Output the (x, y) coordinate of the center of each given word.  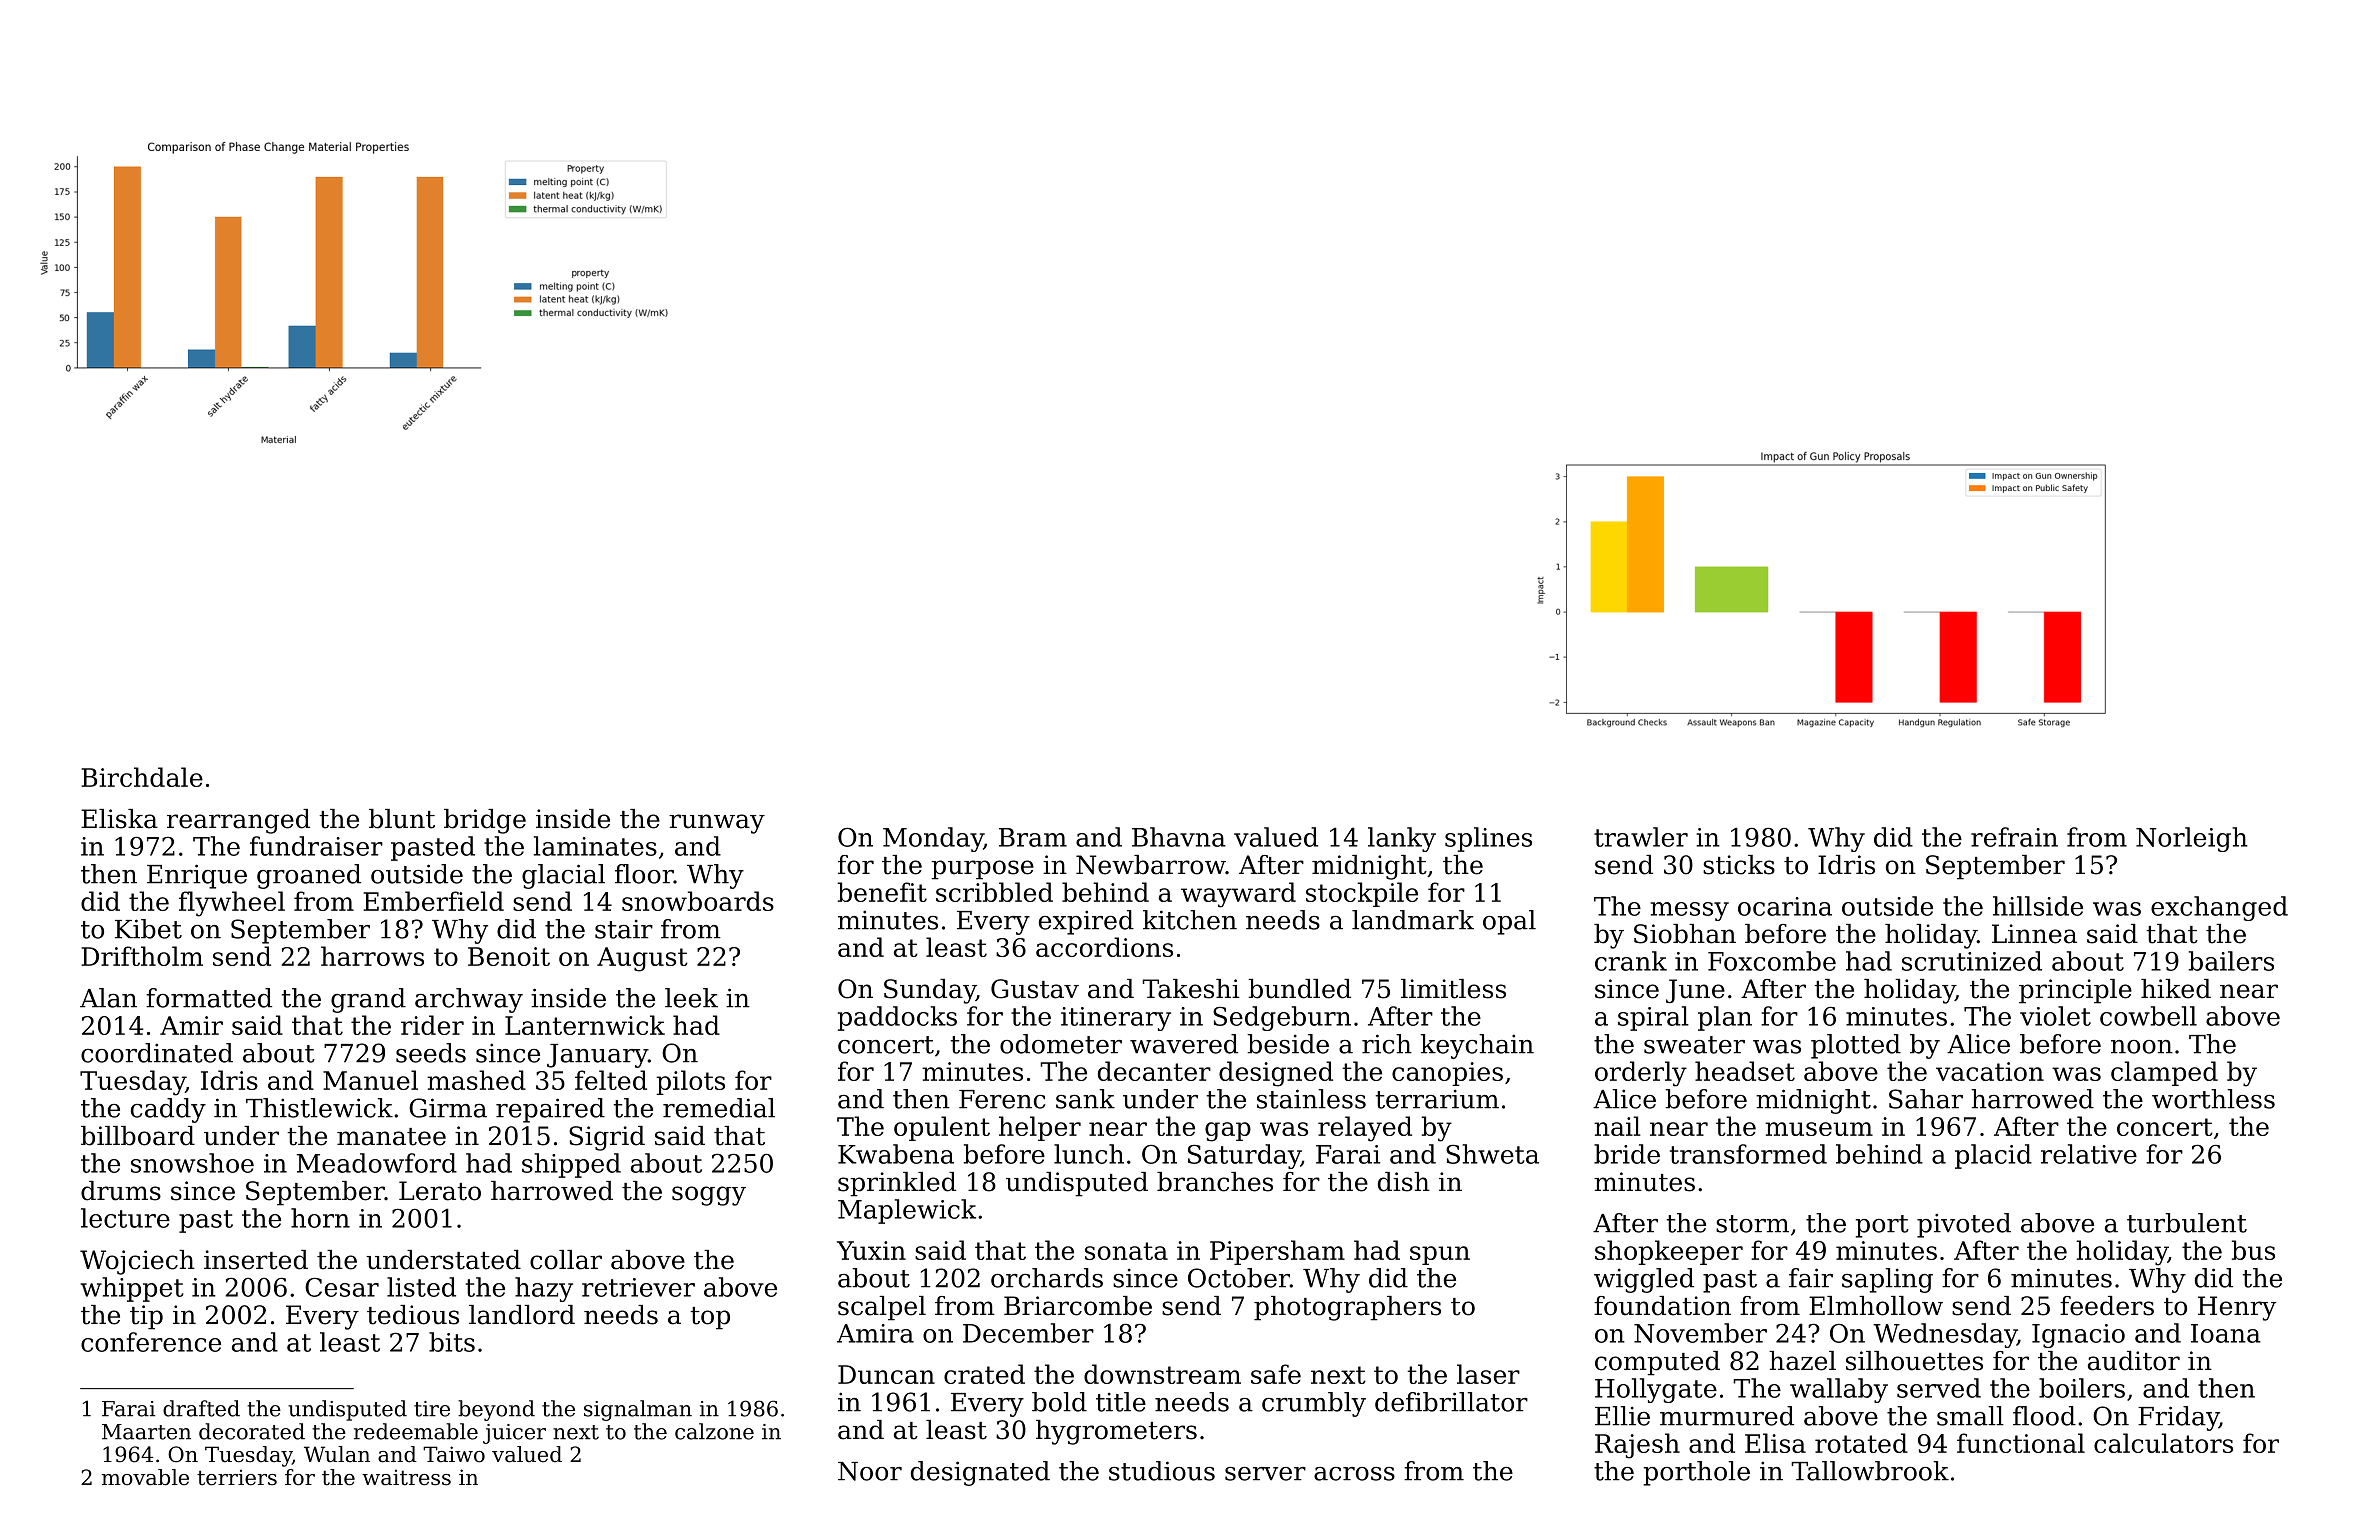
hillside (2038, 906)
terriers (237, 1477)
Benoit (509, 956)
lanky (1402, 839)
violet (2055, 1016)
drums (121, 1191)
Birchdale (142, 777)
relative (2089, 1154)
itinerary (1116, 1019)
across (1354, 1474)
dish (1404, 1182)
